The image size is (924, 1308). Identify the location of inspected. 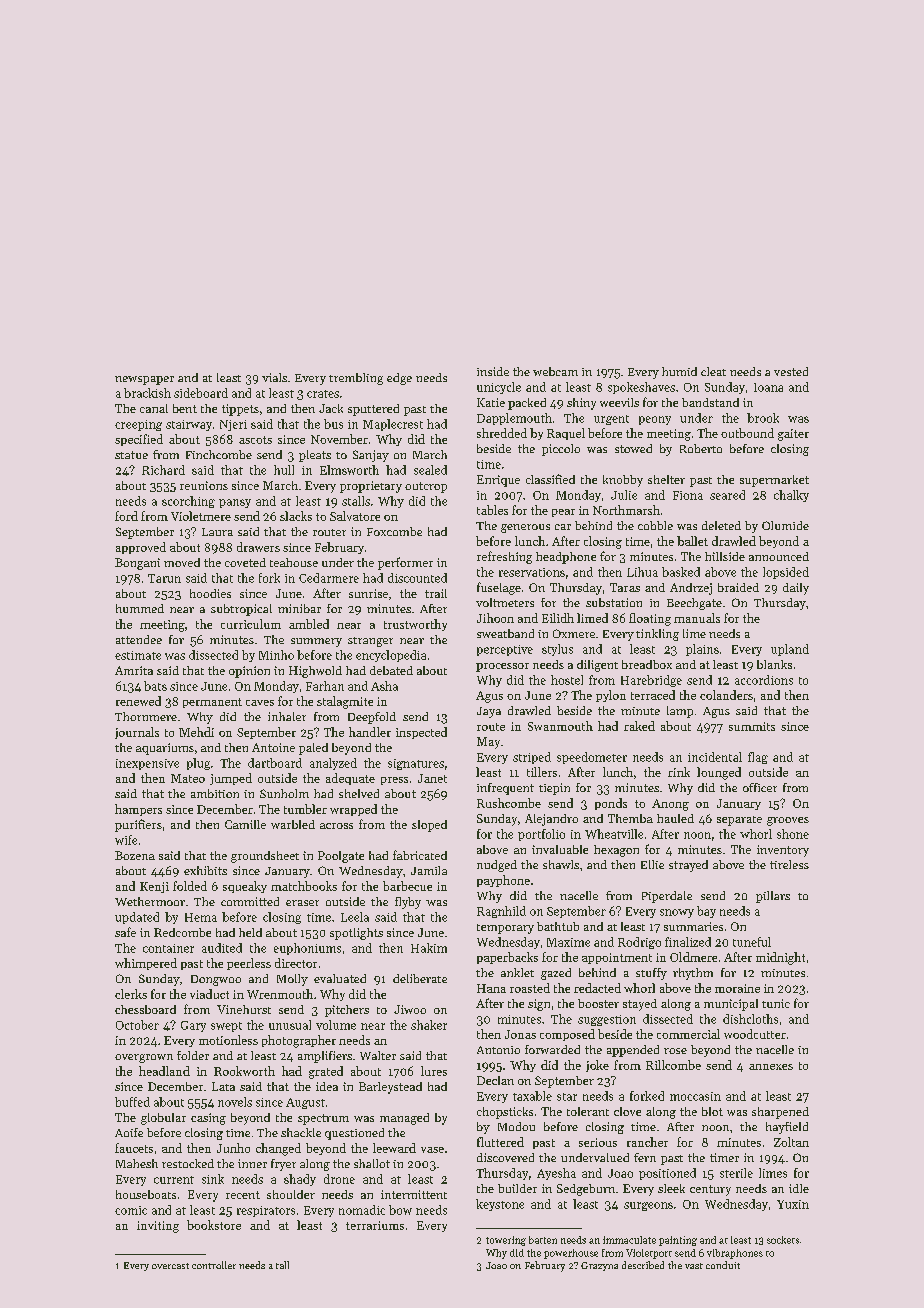
(421, 733).
